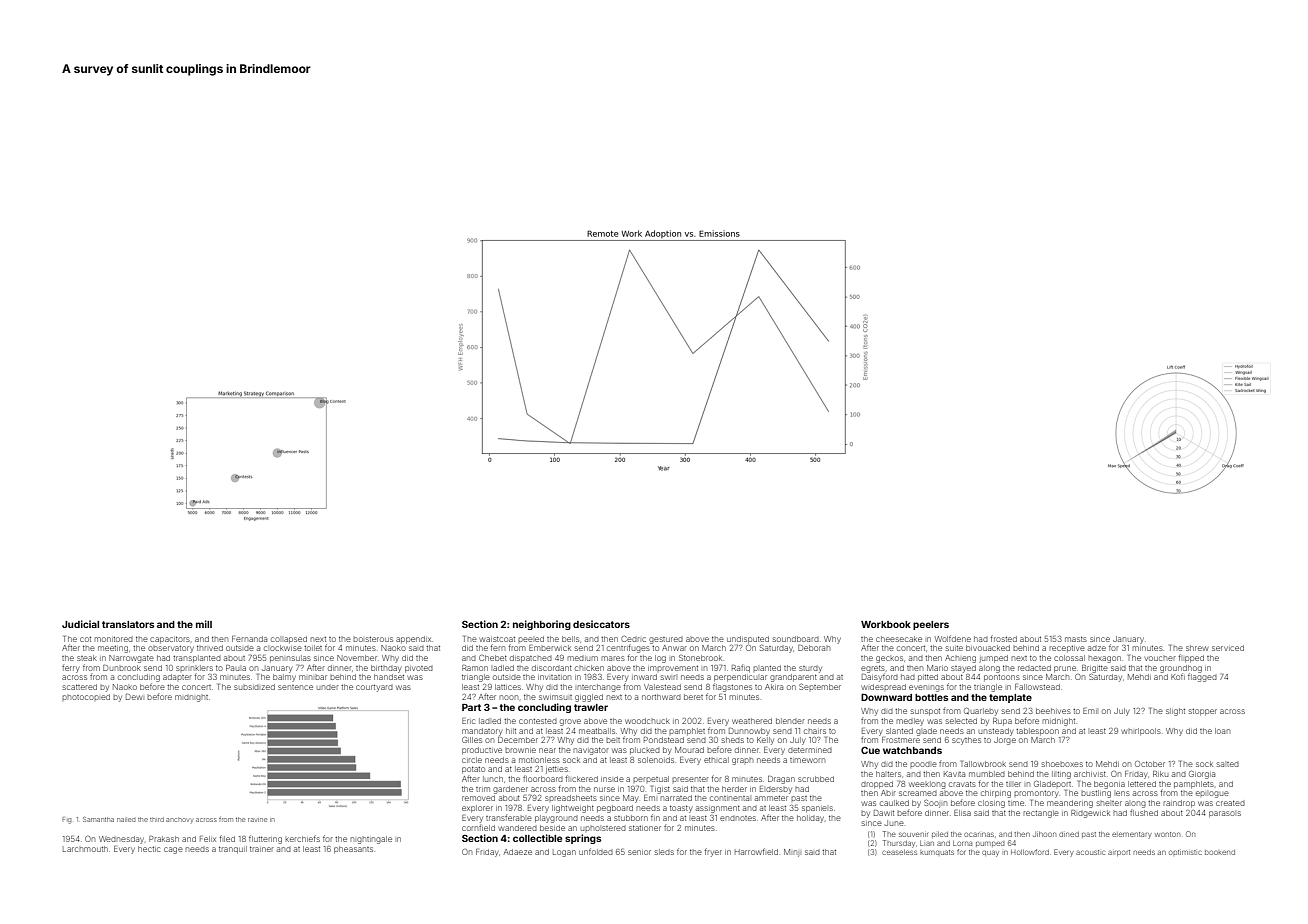  Describe the element at coordinates (1104, 659) in the page. I see `hexagon` at that location.
